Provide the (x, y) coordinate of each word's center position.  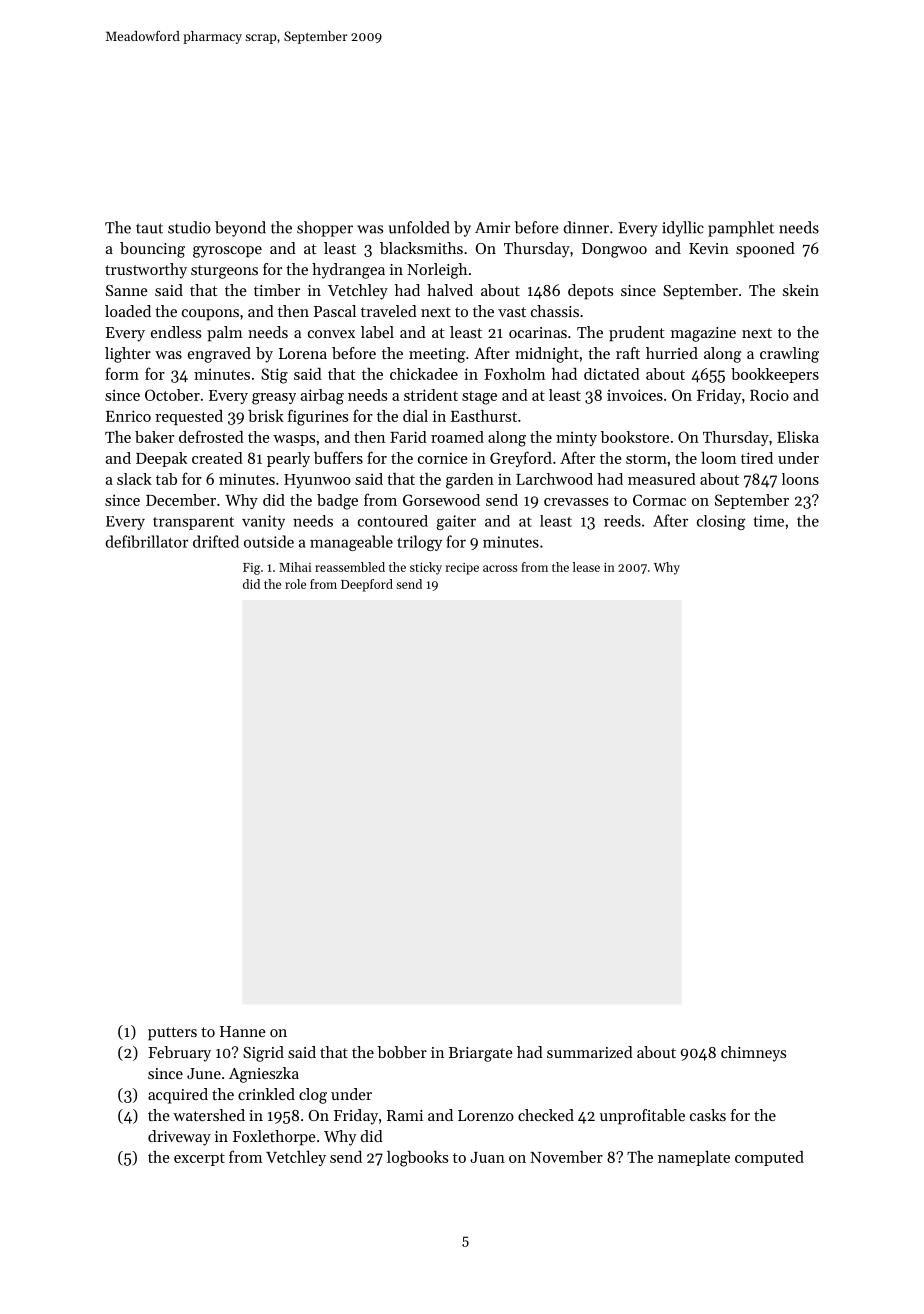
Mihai (295, 567)
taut (149, 228)
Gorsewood (441, 500)
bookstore (635, 437)
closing (721, 522)
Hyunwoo (317, 481)
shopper (325, 229)
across (500, 568)
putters (172, 1034)
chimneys (753, 1054)
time (769, 521)
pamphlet (741, 229)
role (295, 584)
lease (586, 567)
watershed (209, 1115)
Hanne (243, 1031)
